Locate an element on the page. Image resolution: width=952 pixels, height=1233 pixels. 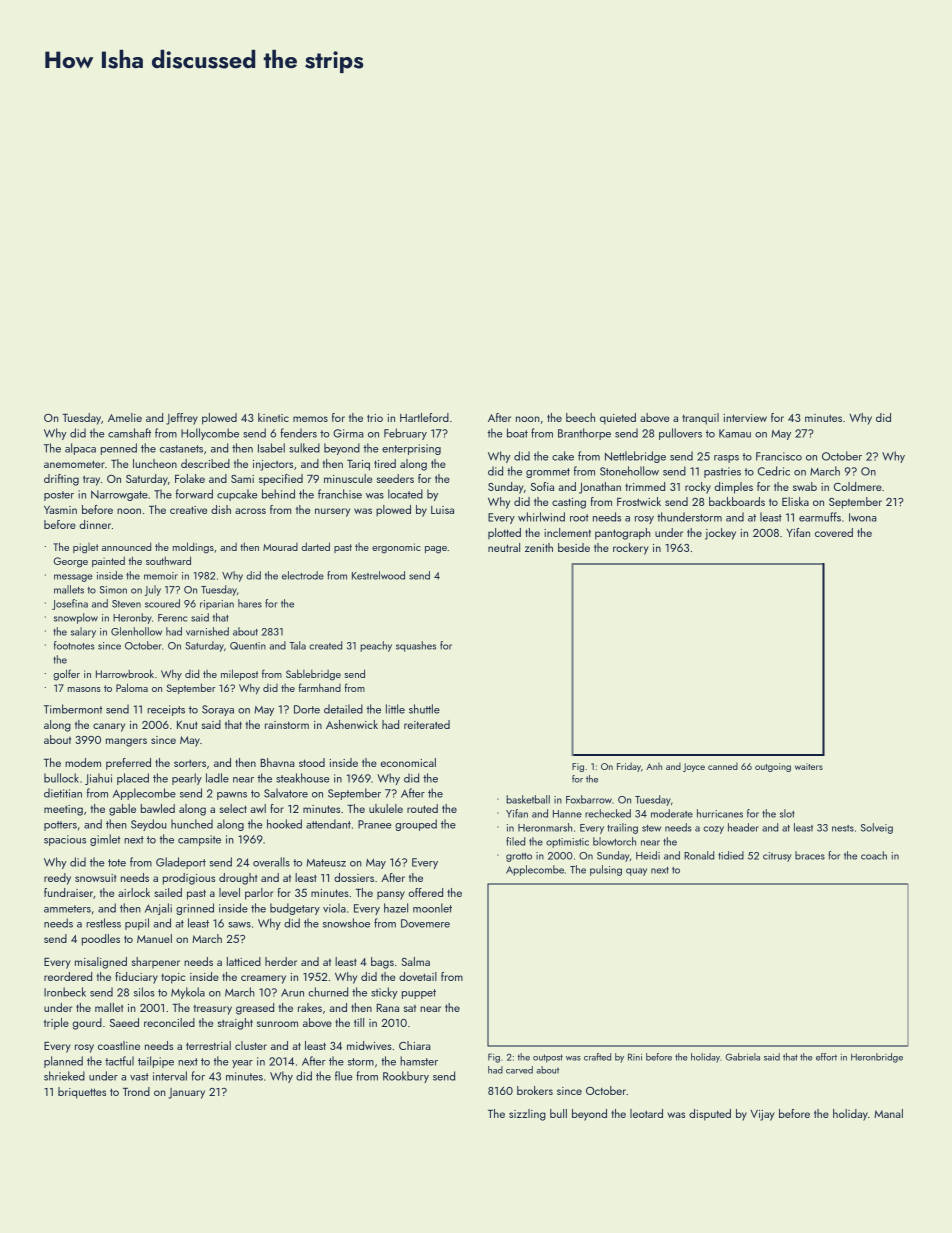
Narrowgate is located at coordinates (119, 495).
